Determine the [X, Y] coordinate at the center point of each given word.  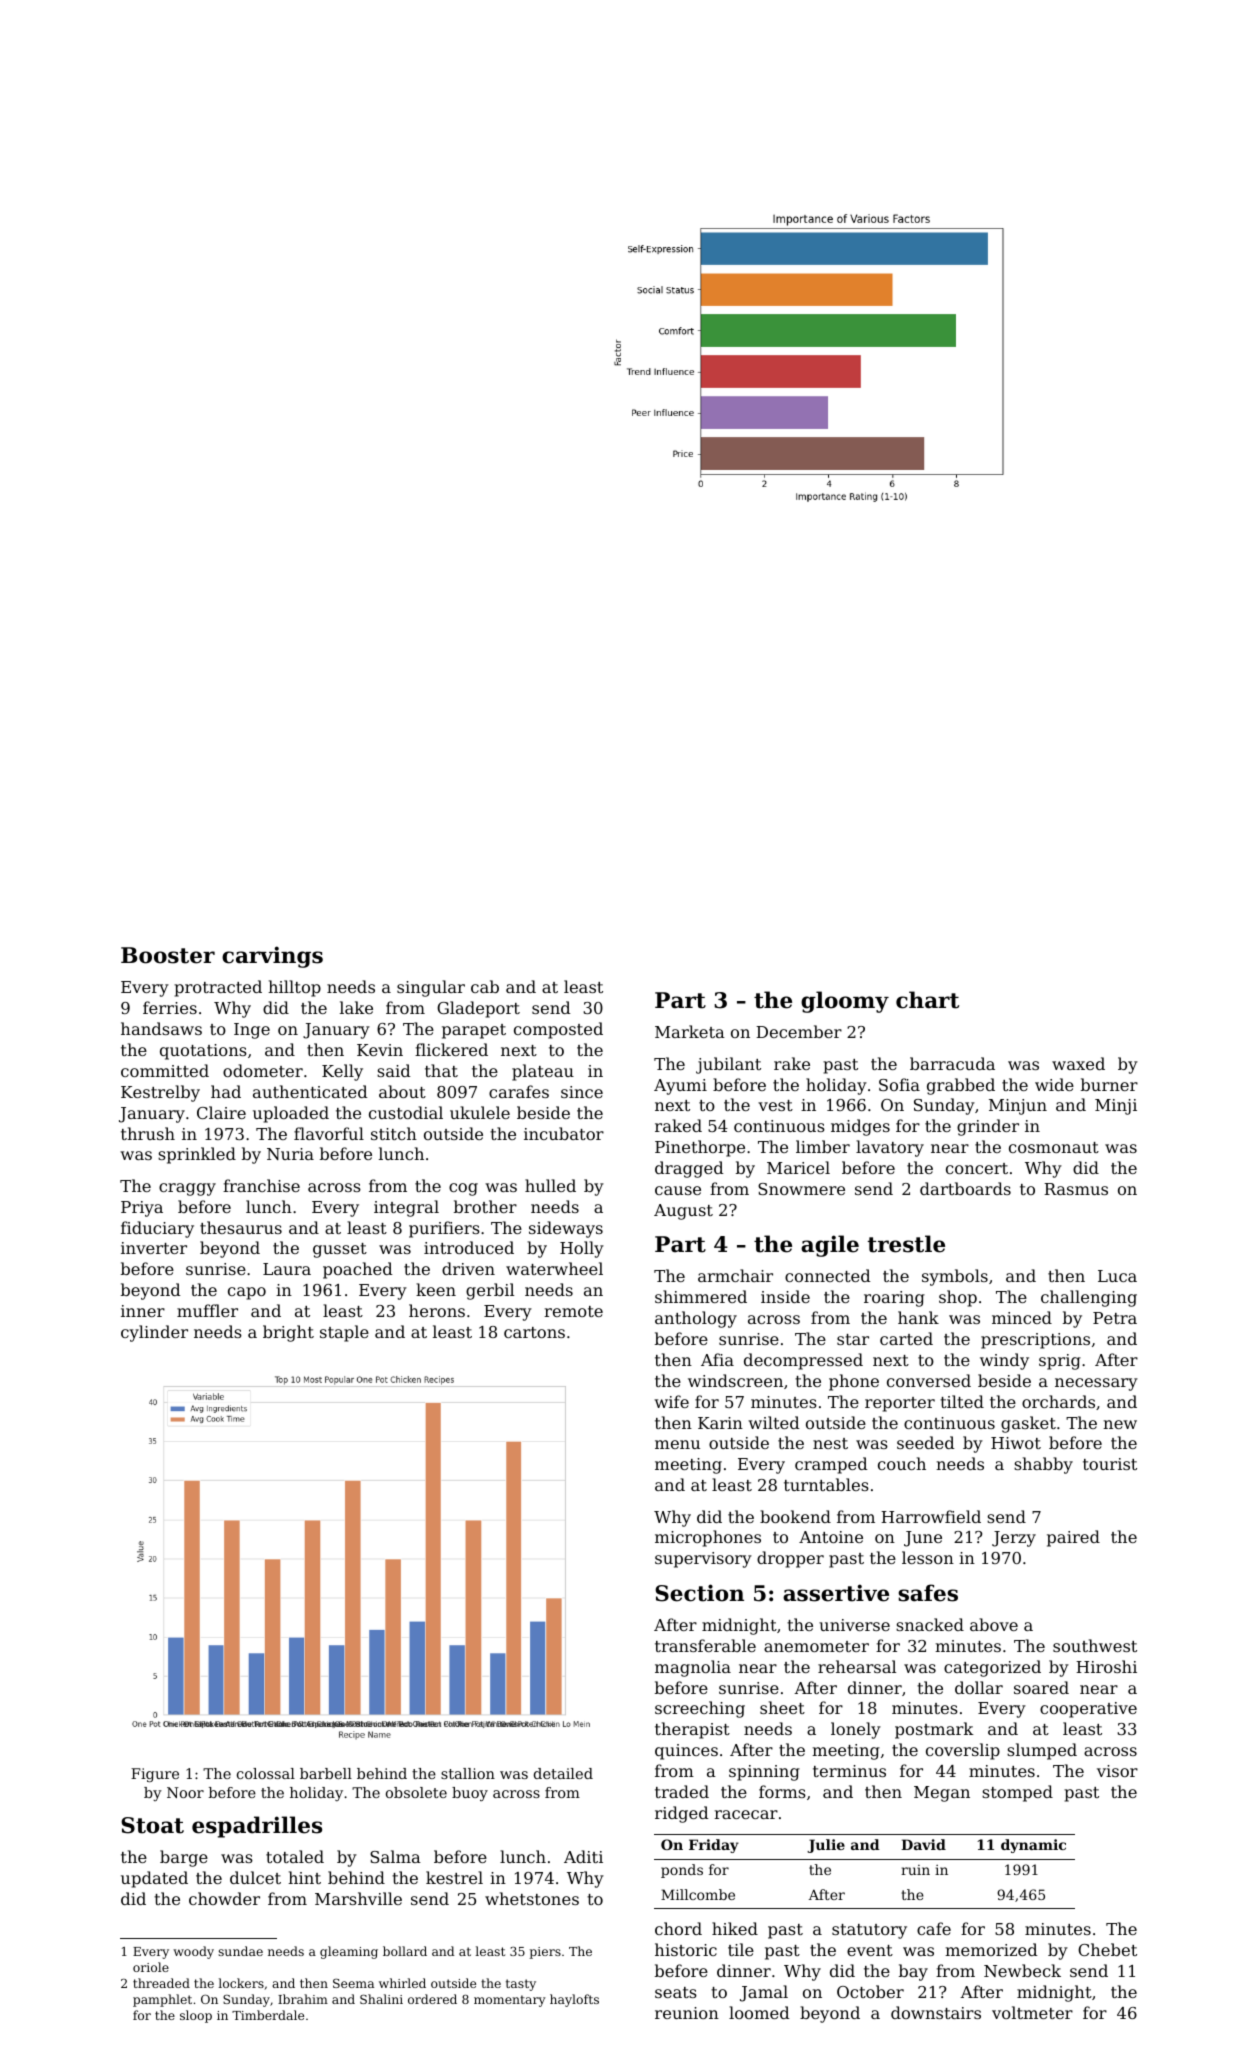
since [582, 1092]
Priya [142, 1209]
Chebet [1107, 1949]
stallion [468, 1773]
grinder [988, 1127]
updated [154, 1879]
